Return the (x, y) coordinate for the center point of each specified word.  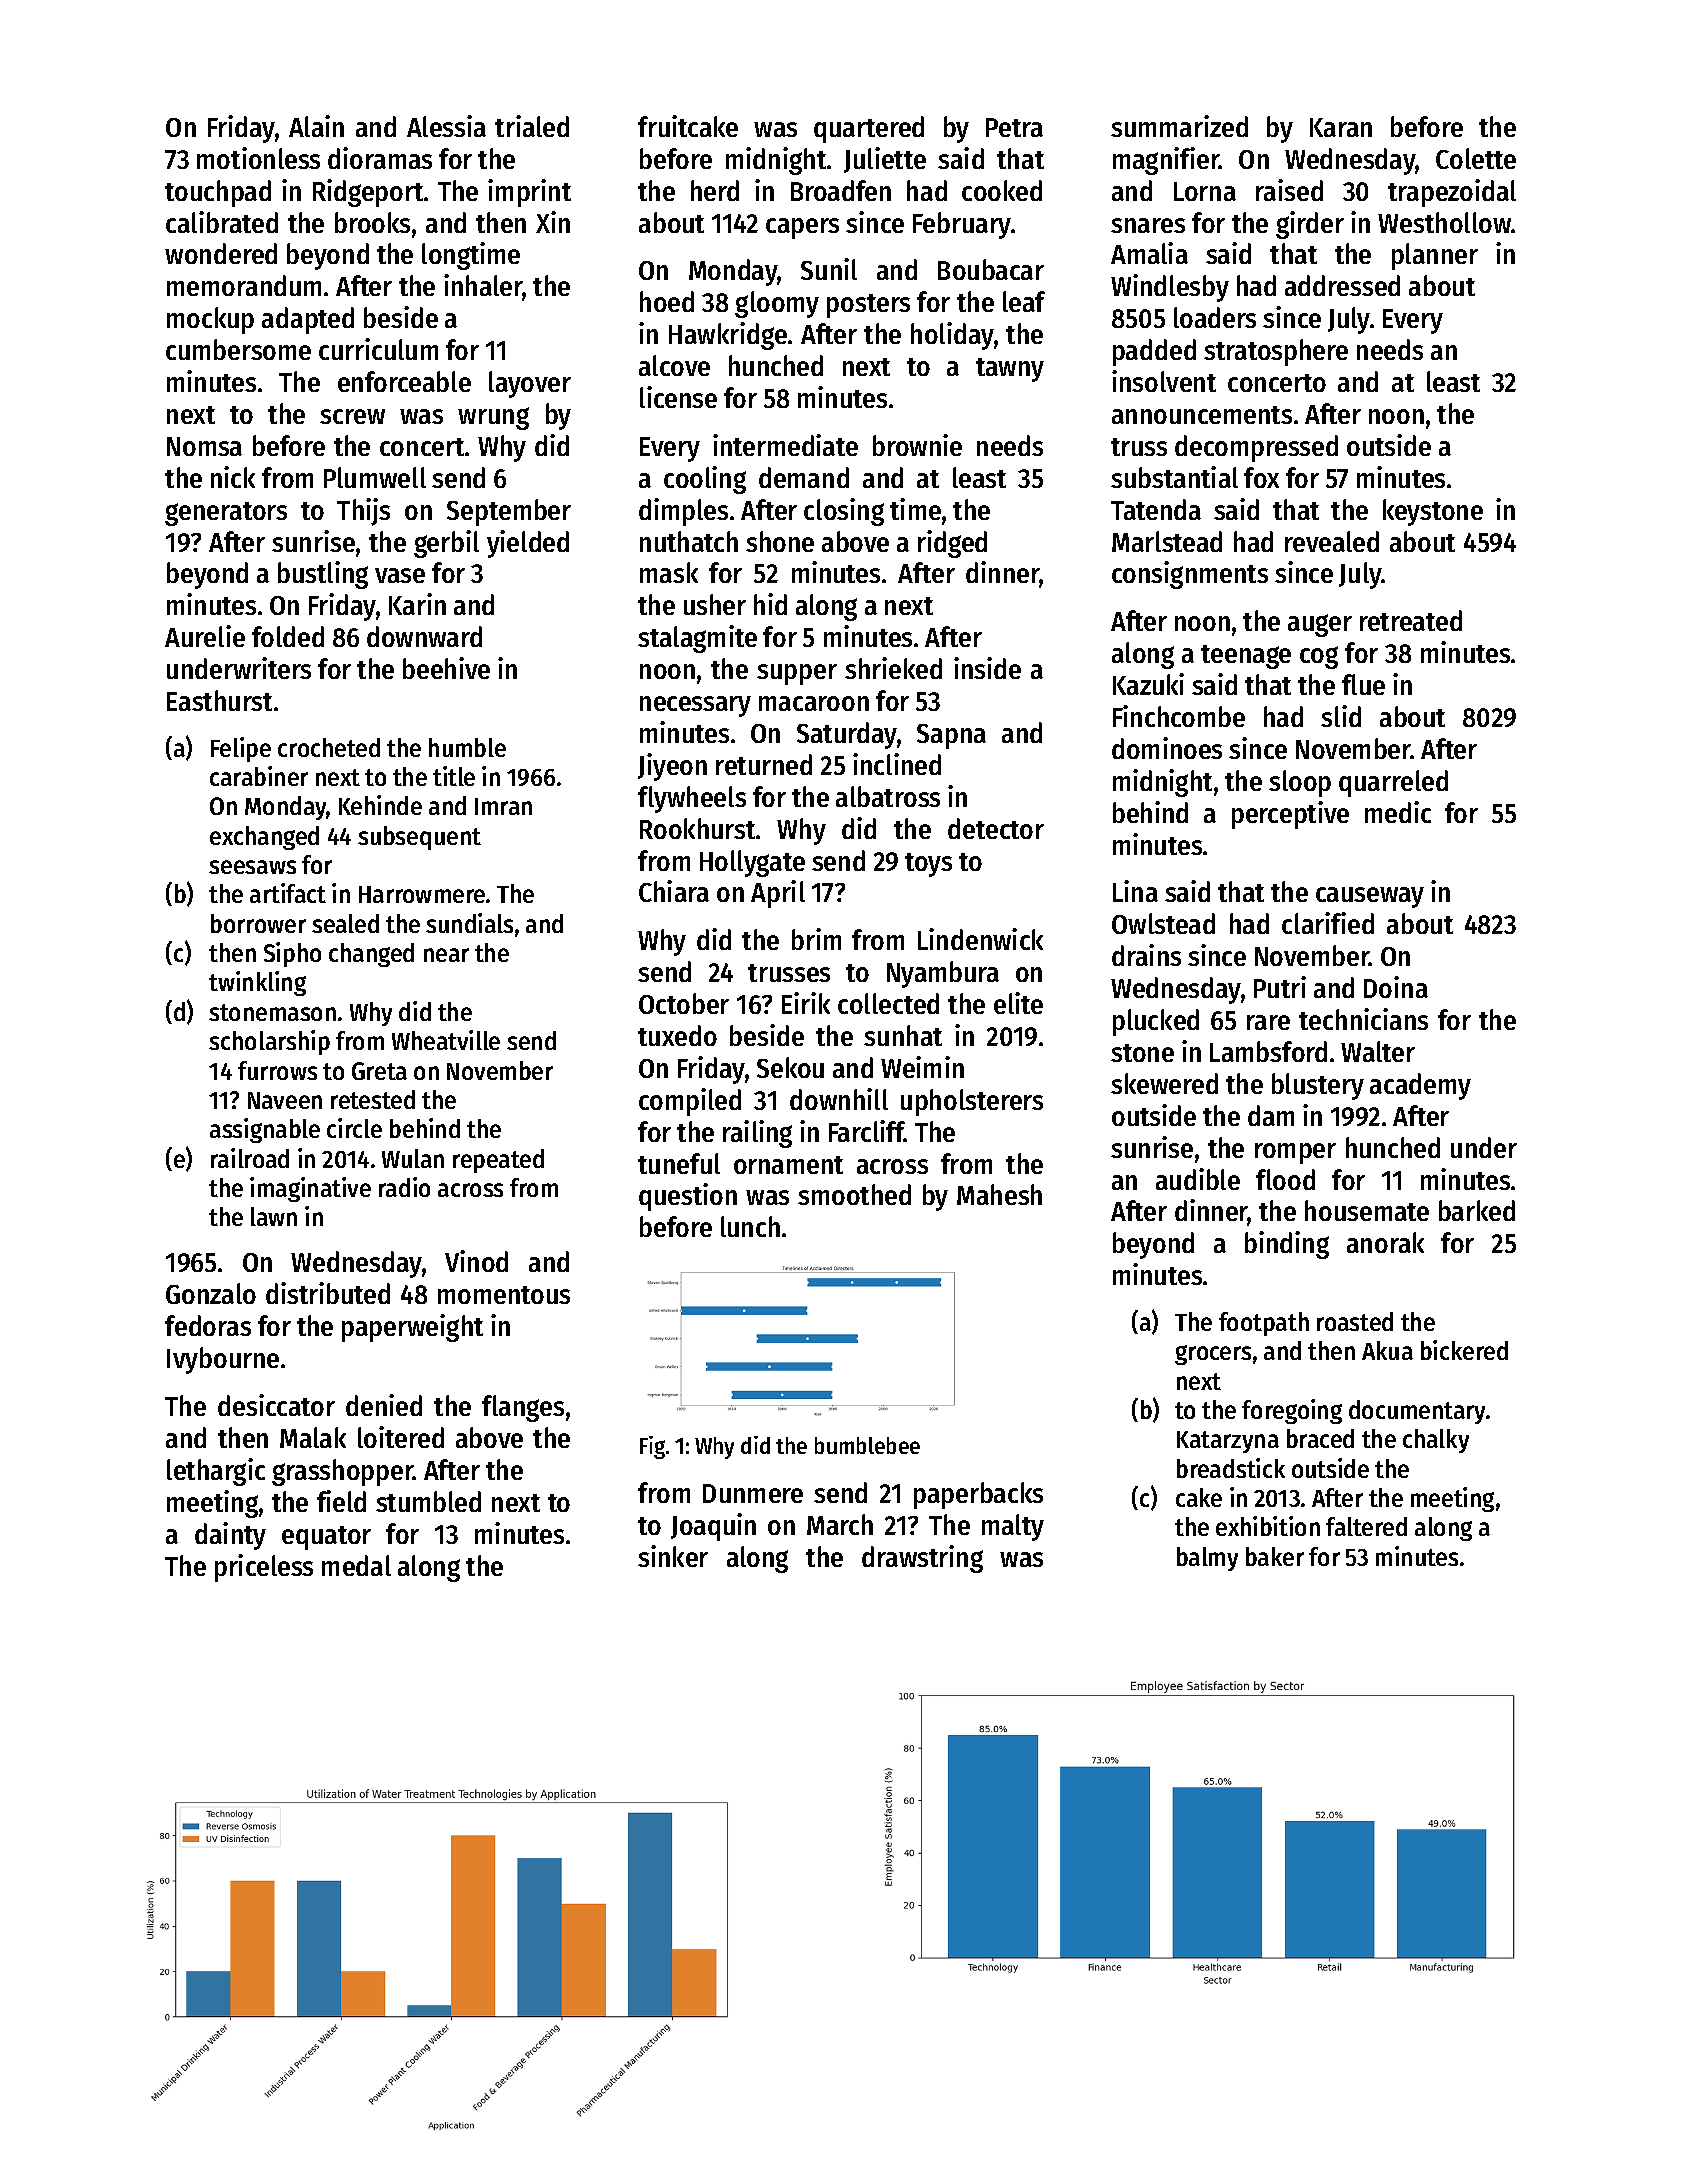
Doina (1396, 987)
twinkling (257, 983)
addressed (1342, 285)
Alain (316, 126)
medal (356, 1565)
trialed (532, 126)
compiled (690, 1102)
